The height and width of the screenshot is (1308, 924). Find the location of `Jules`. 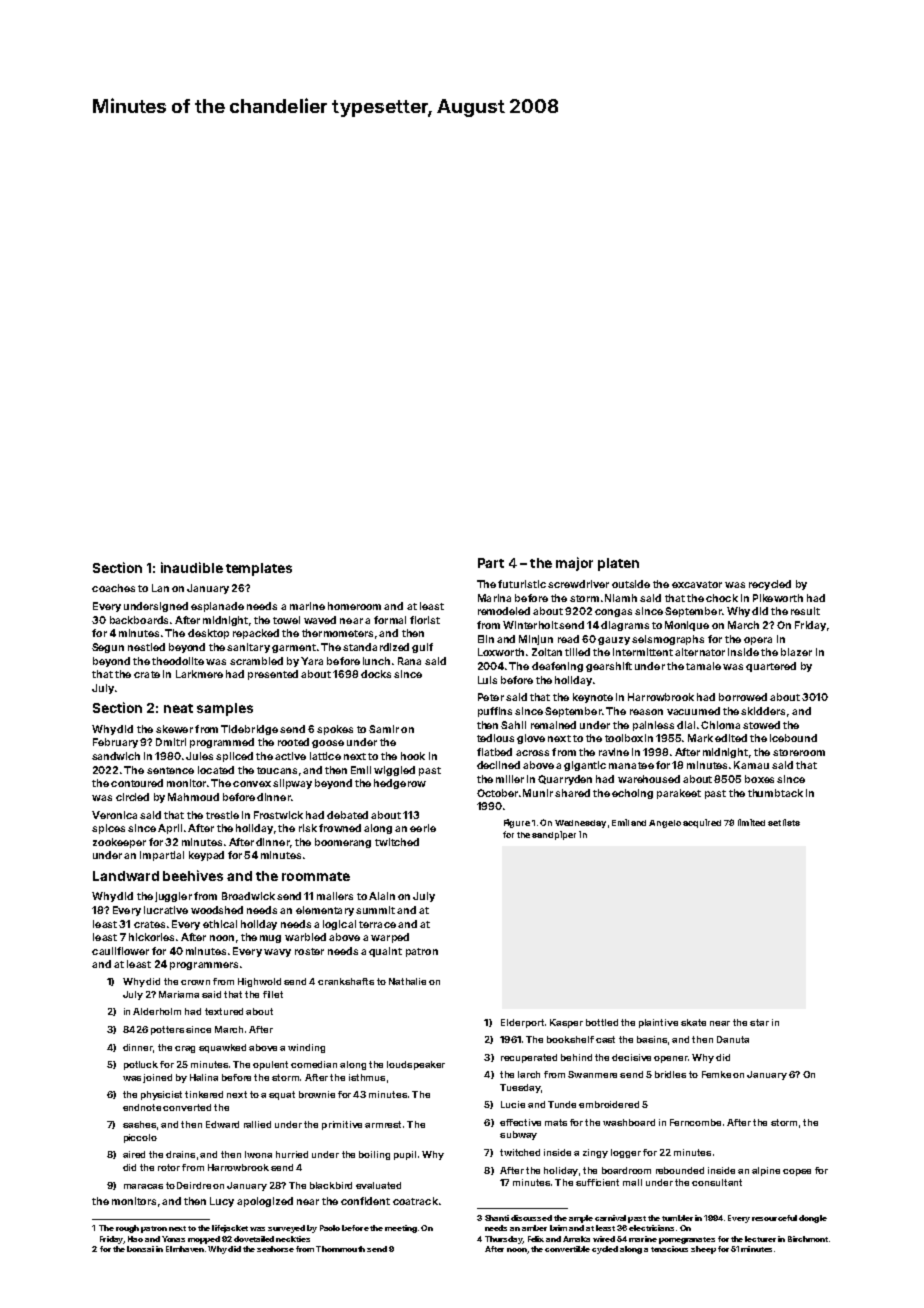

Jules is located at coordinates (199, 756).
